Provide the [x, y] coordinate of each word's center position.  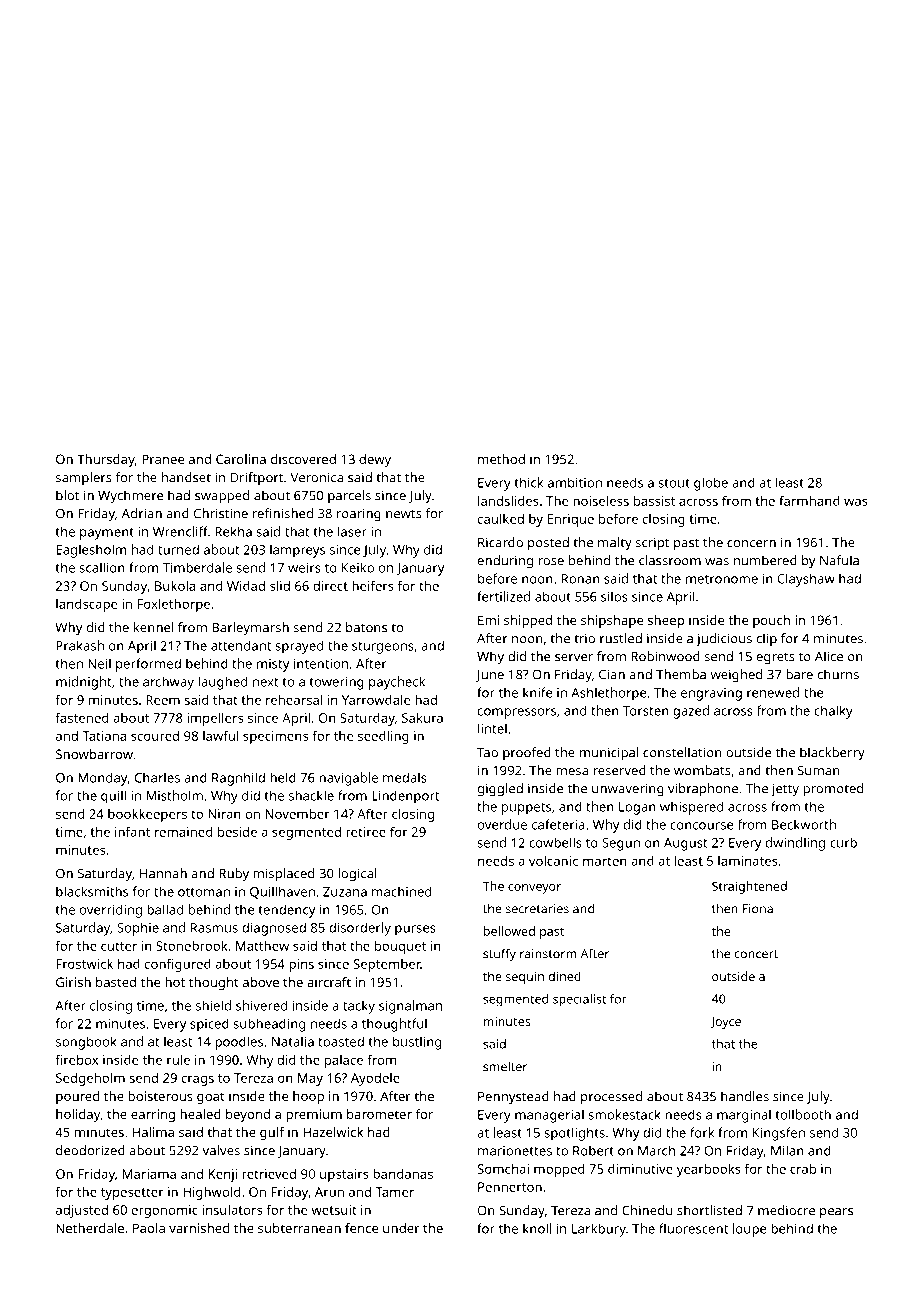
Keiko [358, 567]
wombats [702, 770]
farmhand [809, 500]
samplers [84, 479]
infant [132, 831]
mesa [572, 772]
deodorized [90, 1150]
